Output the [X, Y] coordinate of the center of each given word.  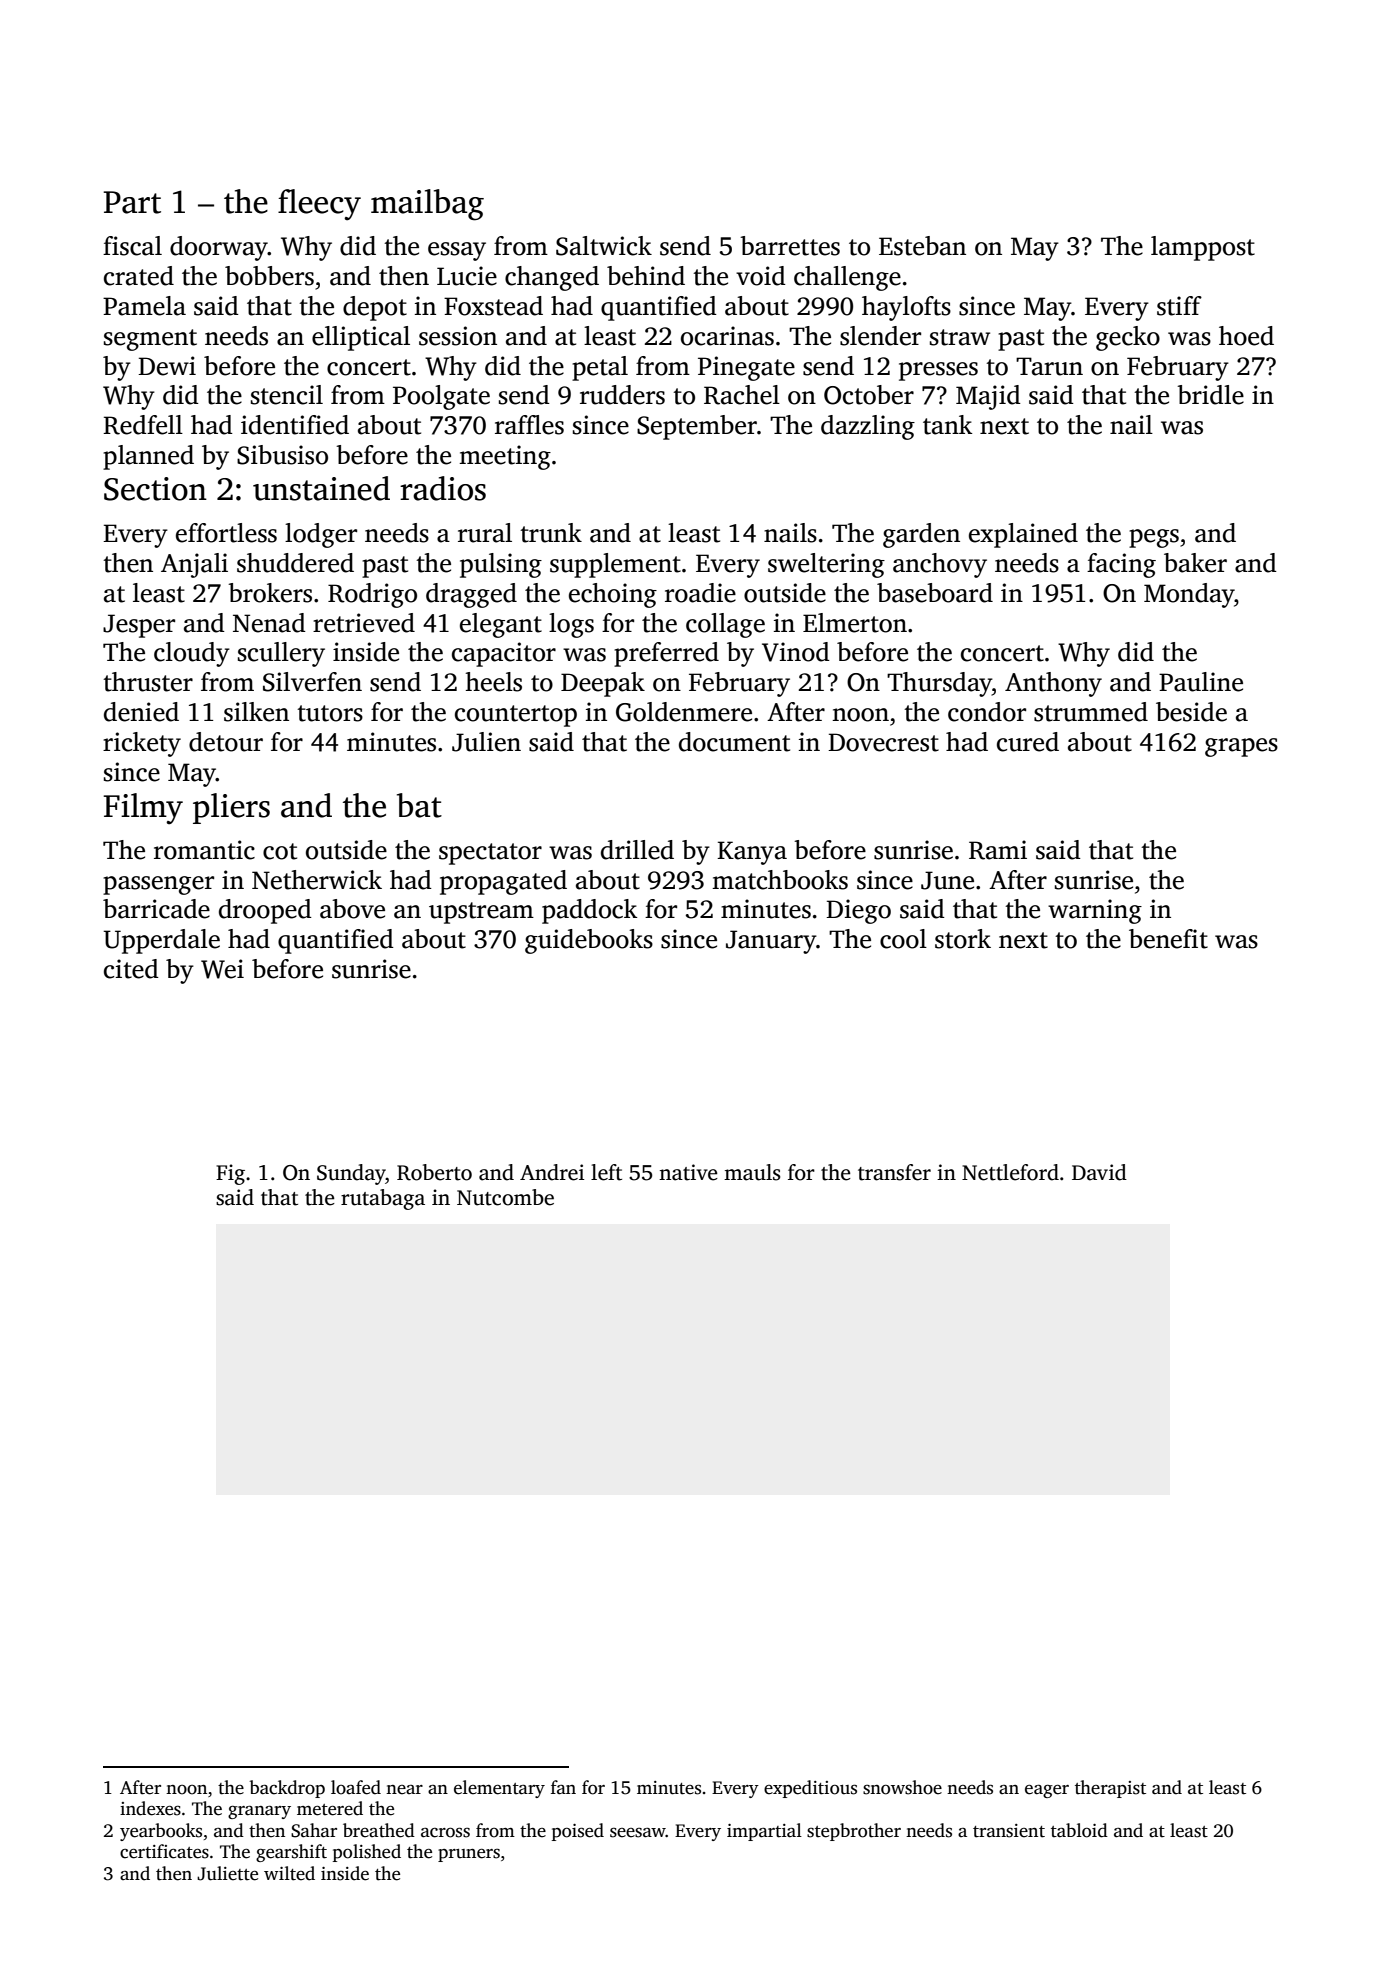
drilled [637, 850]
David [1099, 1172]
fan [563, 1787]
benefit [1168, 939]
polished [367, 1853]
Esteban [922, 246]
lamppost [1203, 248]
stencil [287, 395]
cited [131, 969]
